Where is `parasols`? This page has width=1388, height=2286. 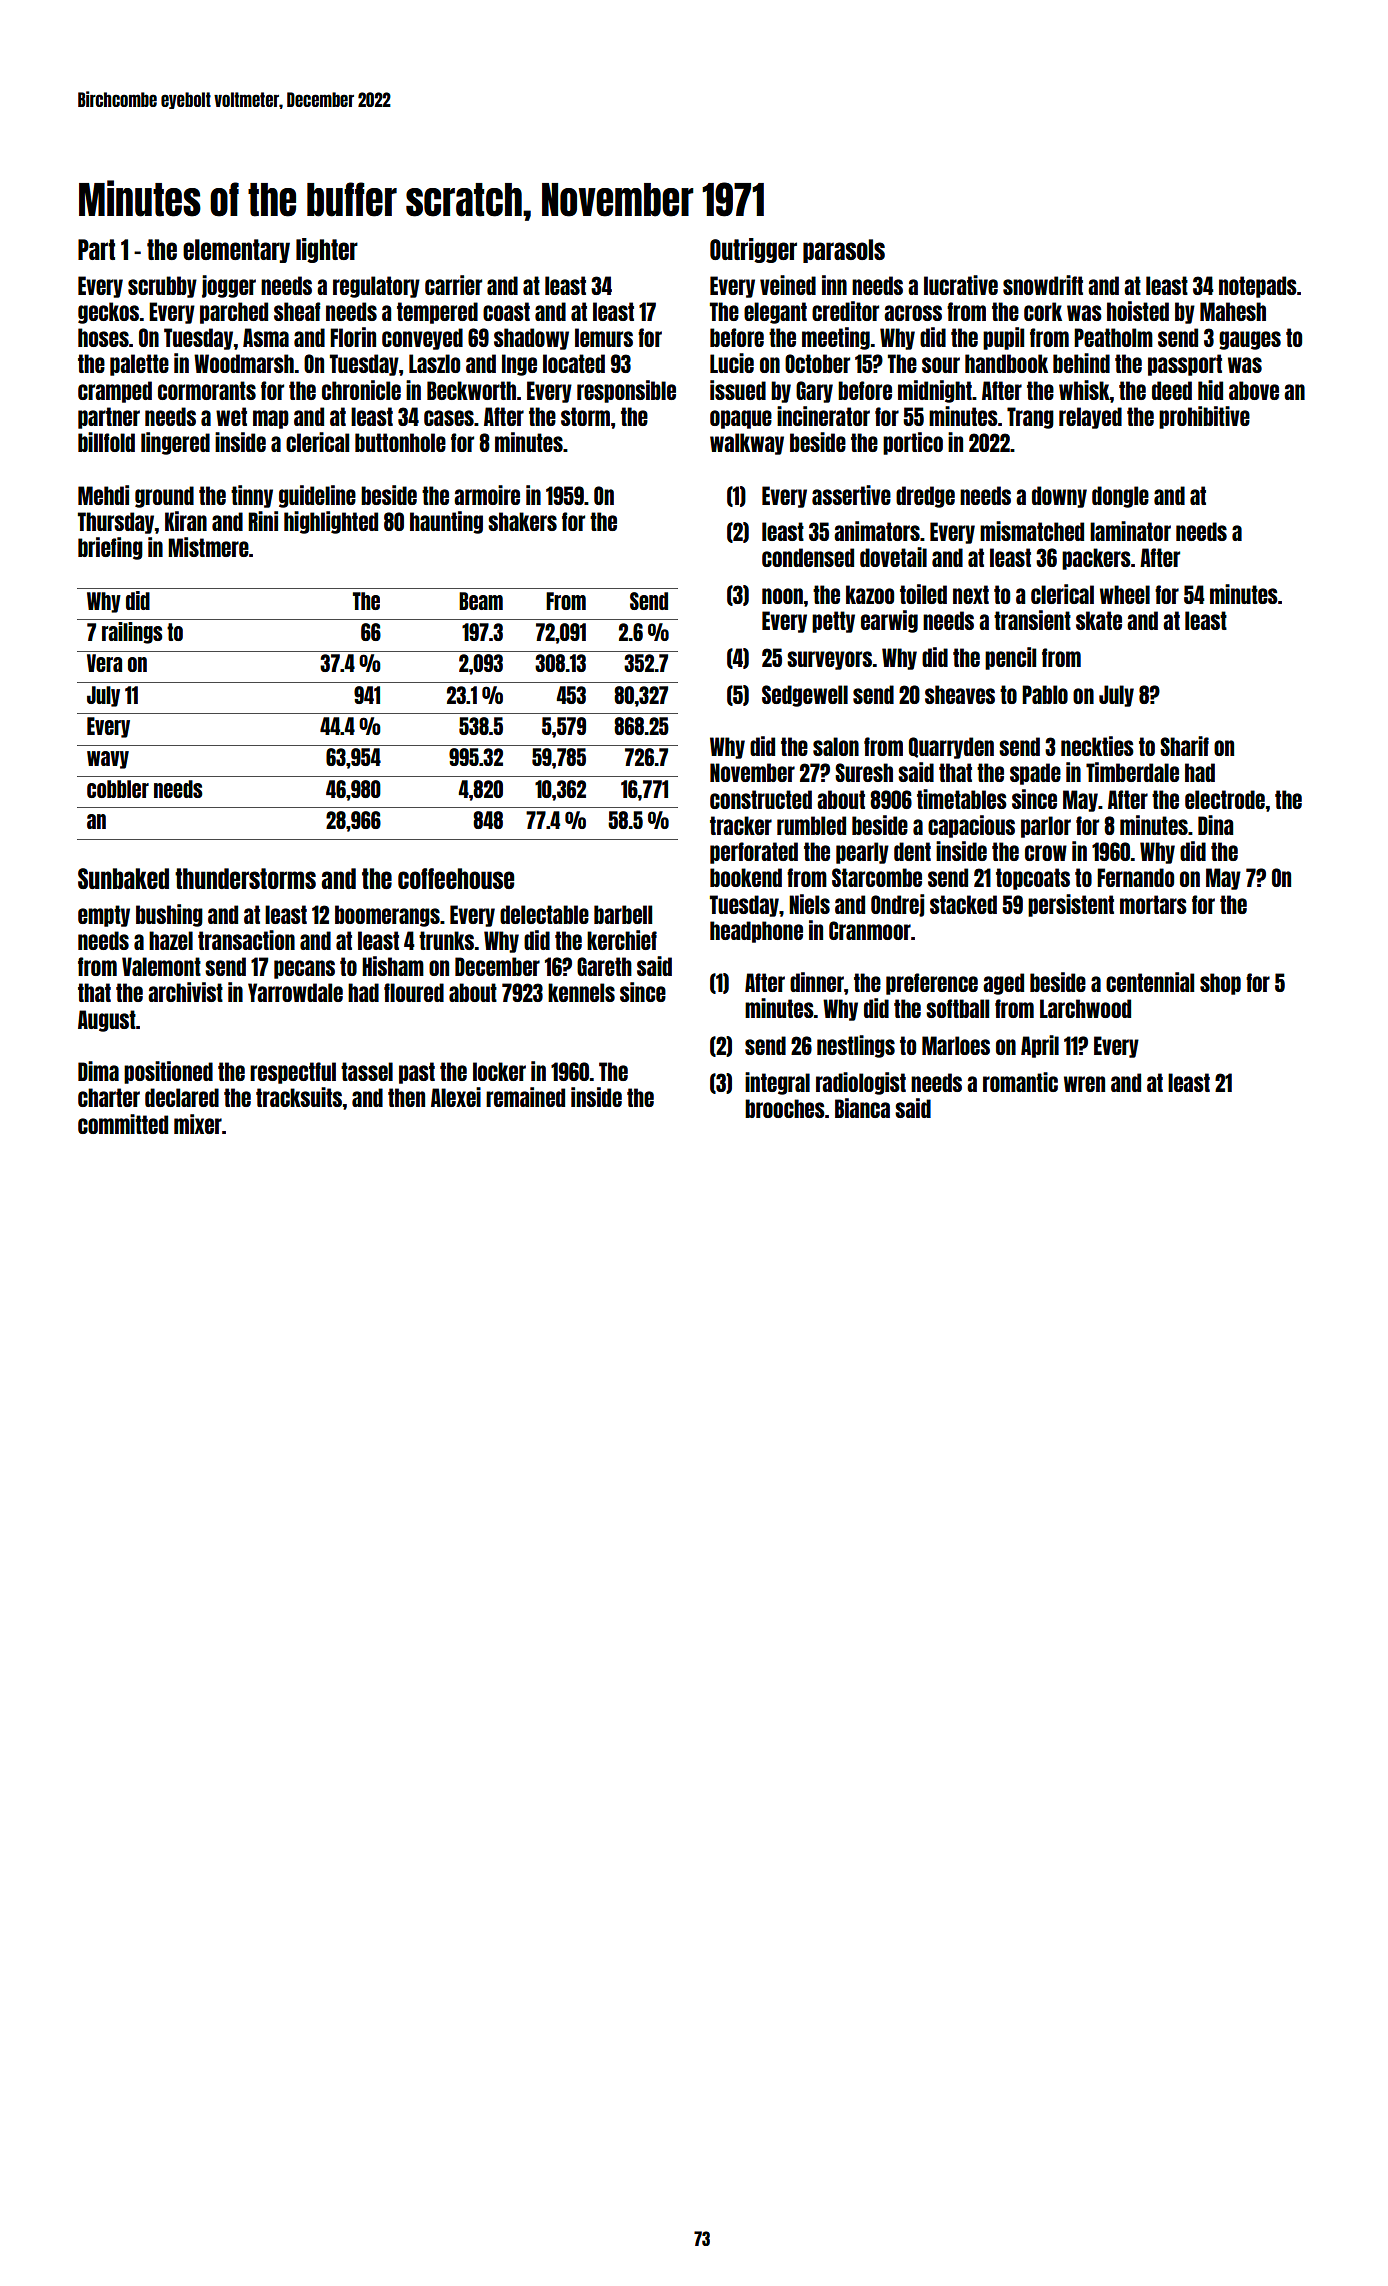 parasols is located at coordinates (844, 251).
